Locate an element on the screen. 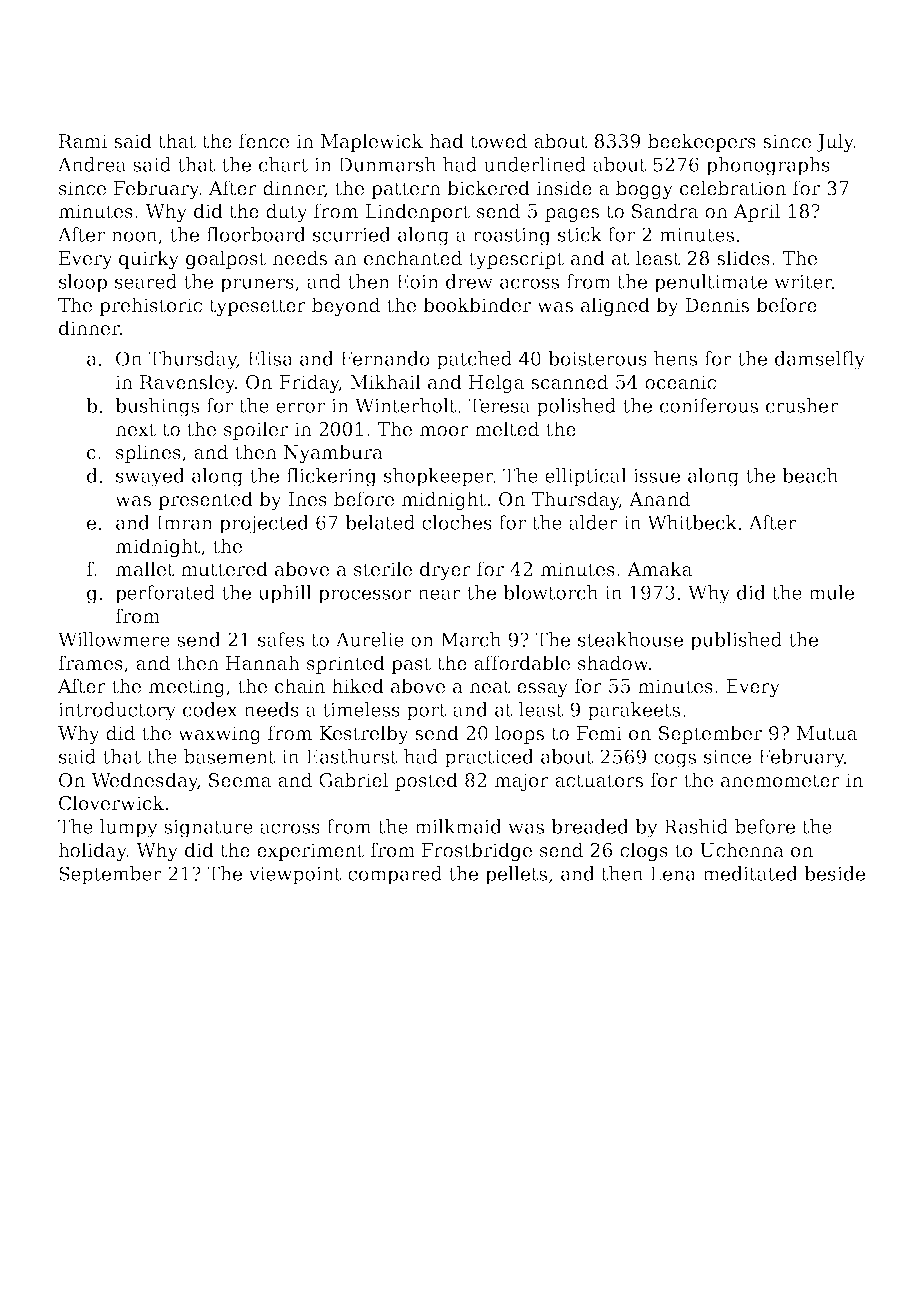  Mutua is located at coordinates (827, 733).
